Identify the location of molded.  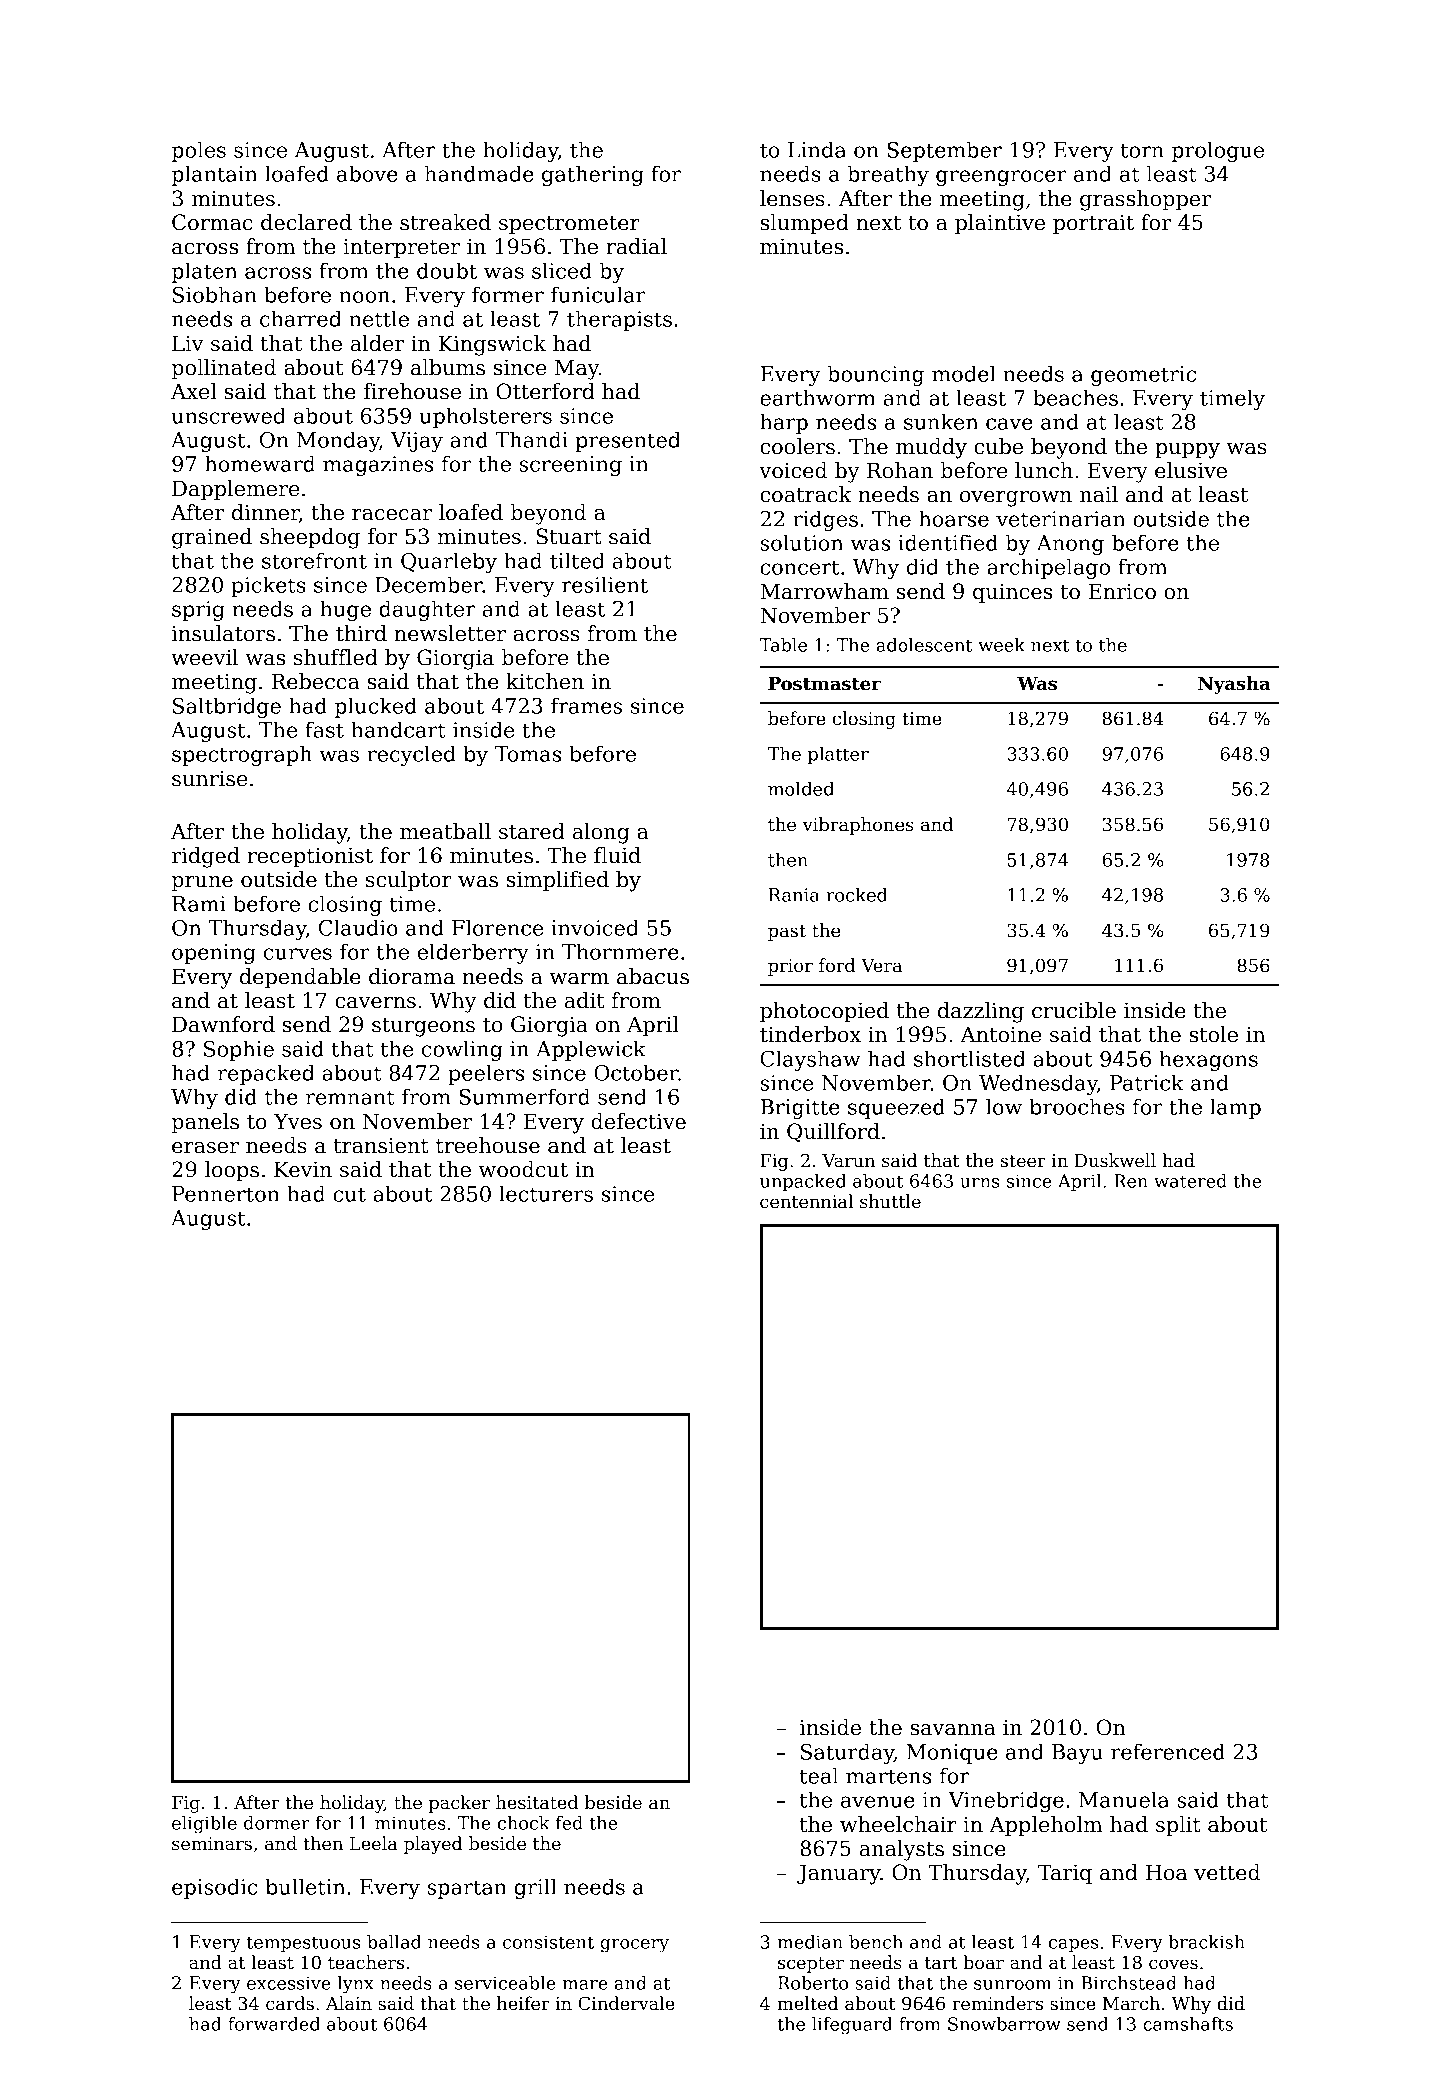
(801, 789).
